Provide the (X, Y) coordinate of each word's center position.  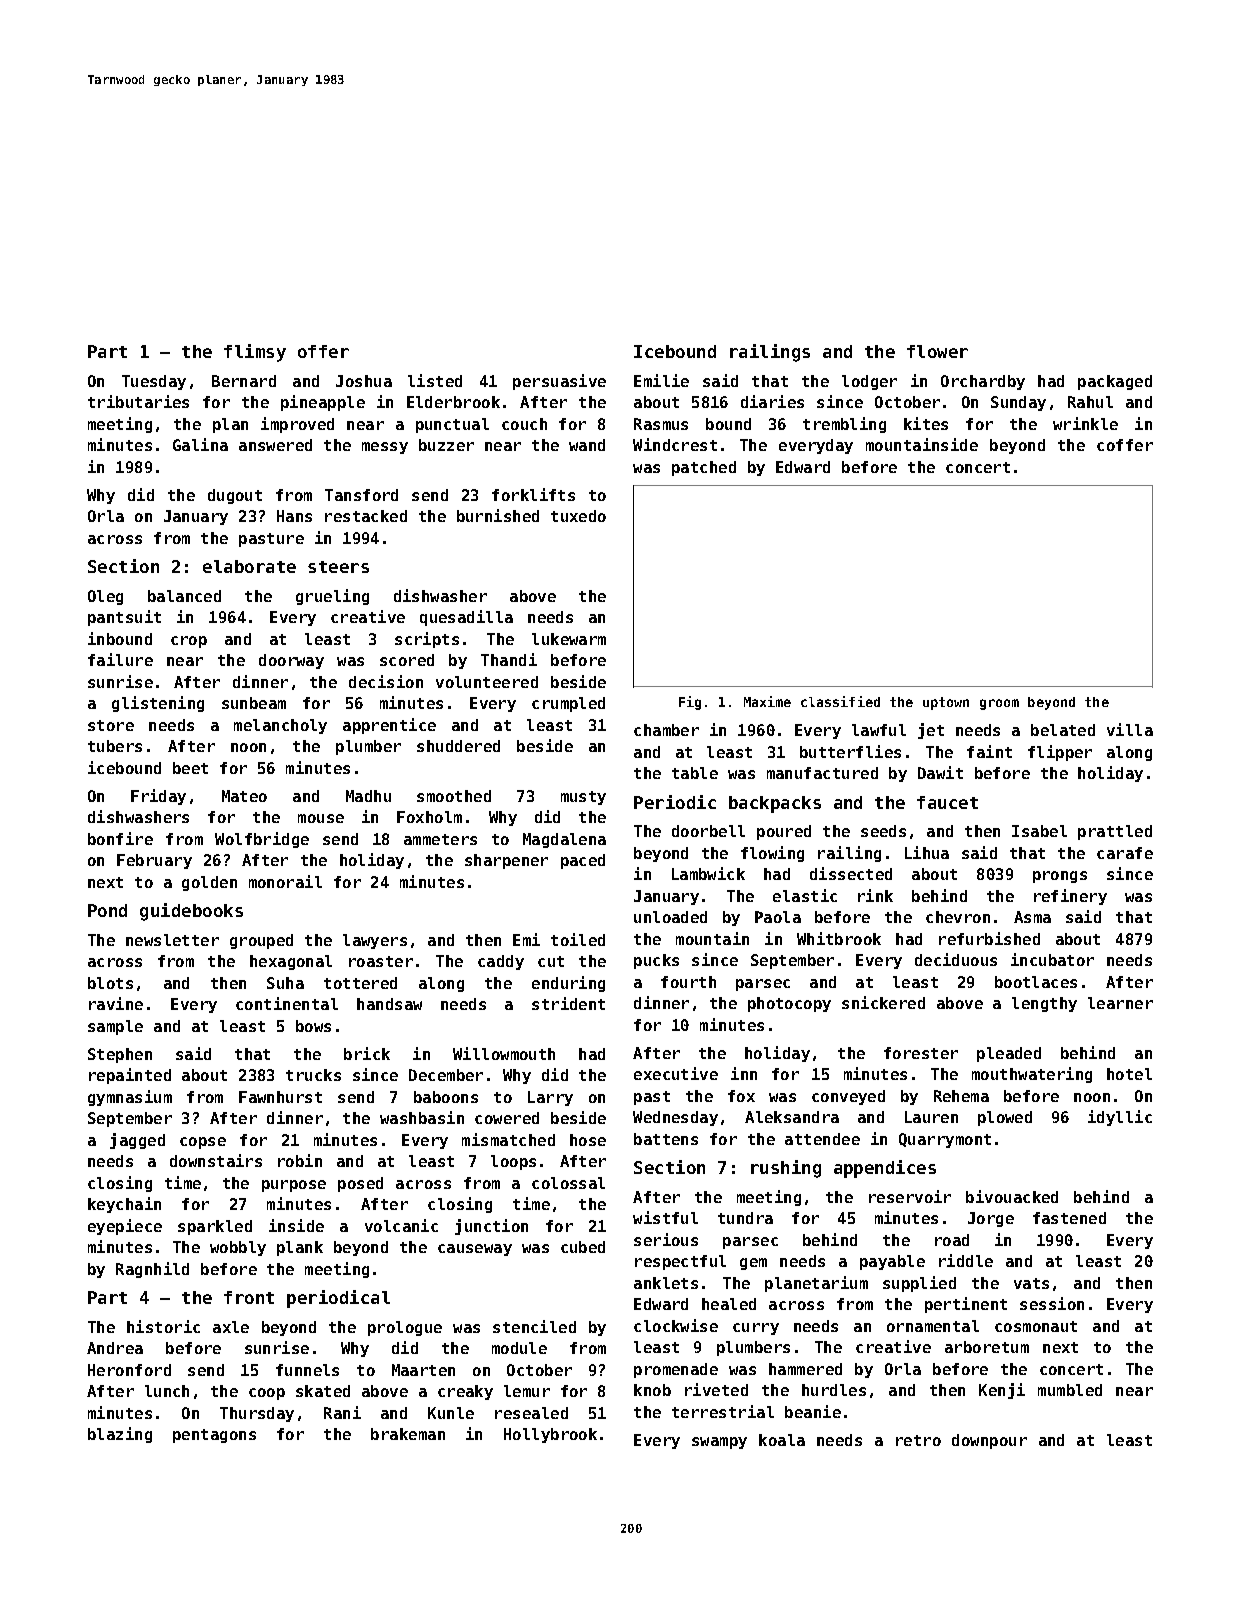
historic (163, 1326)
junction (491, 1227)
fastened (1069, 1218)
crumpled (568, 704)
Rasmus (661, 424)
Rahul (1090, 402)
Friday (158, 797)
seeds (883, 831)
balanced (184, 596)
